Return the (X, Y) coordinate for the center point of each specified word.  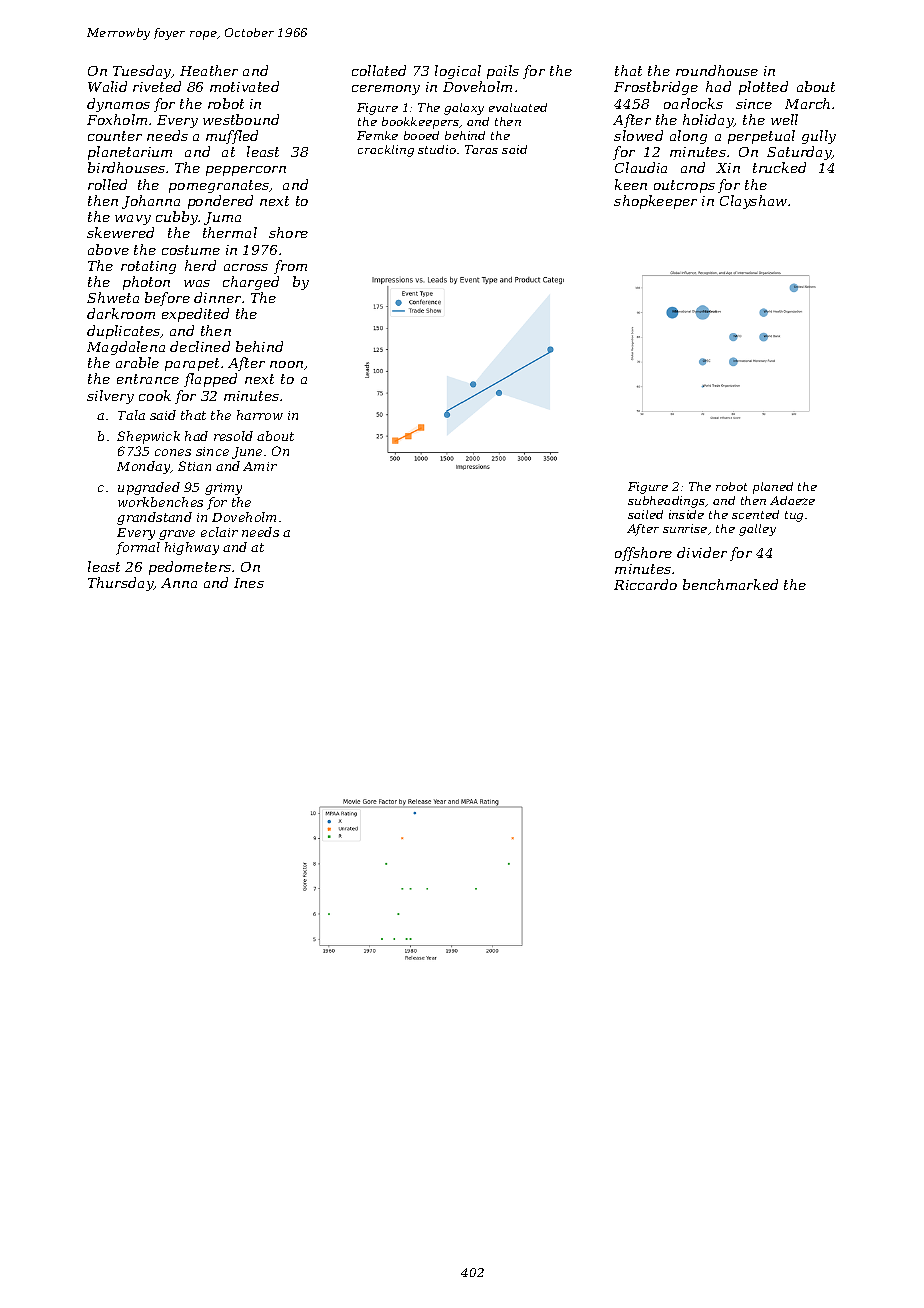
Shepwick (148, 437)
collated (379, 70)
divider (702, 552)
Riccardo (645, 584)
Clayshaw (753, 202)
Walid (107, 86)
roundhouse (717, 70)
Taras (481, 149)
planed (773, 488)
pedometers (190, 568)
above (108, 249)
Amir (260, 466)
